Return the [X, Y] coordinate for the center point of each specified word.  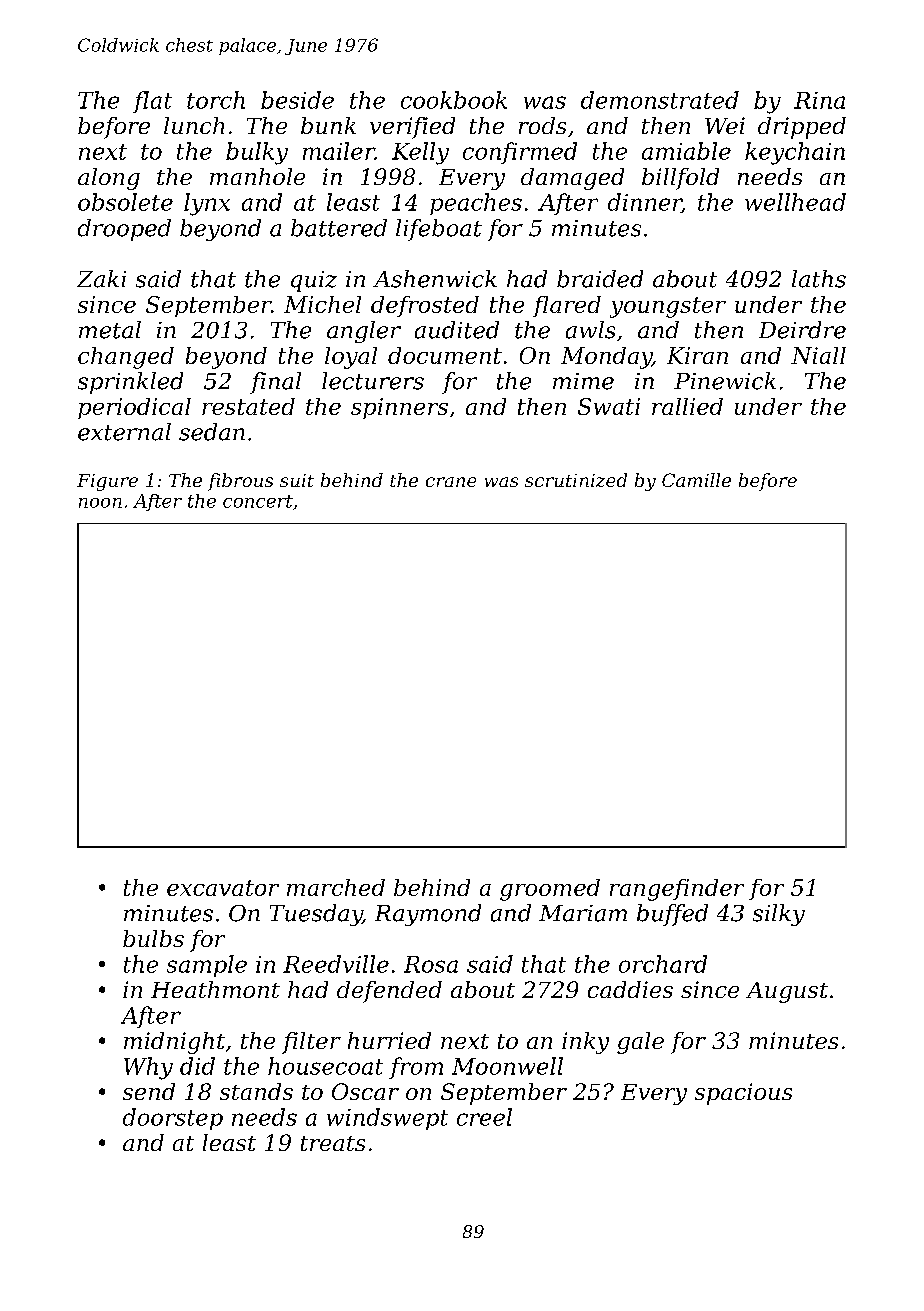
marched [336, 887]
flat [152, 102]
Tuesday [316, 915]
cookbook [454, 100]
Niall [818, 355]
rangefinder [677, 890]
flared [567, 306]
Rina [819, 100]
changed [126, 358]
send [149, 1091]
